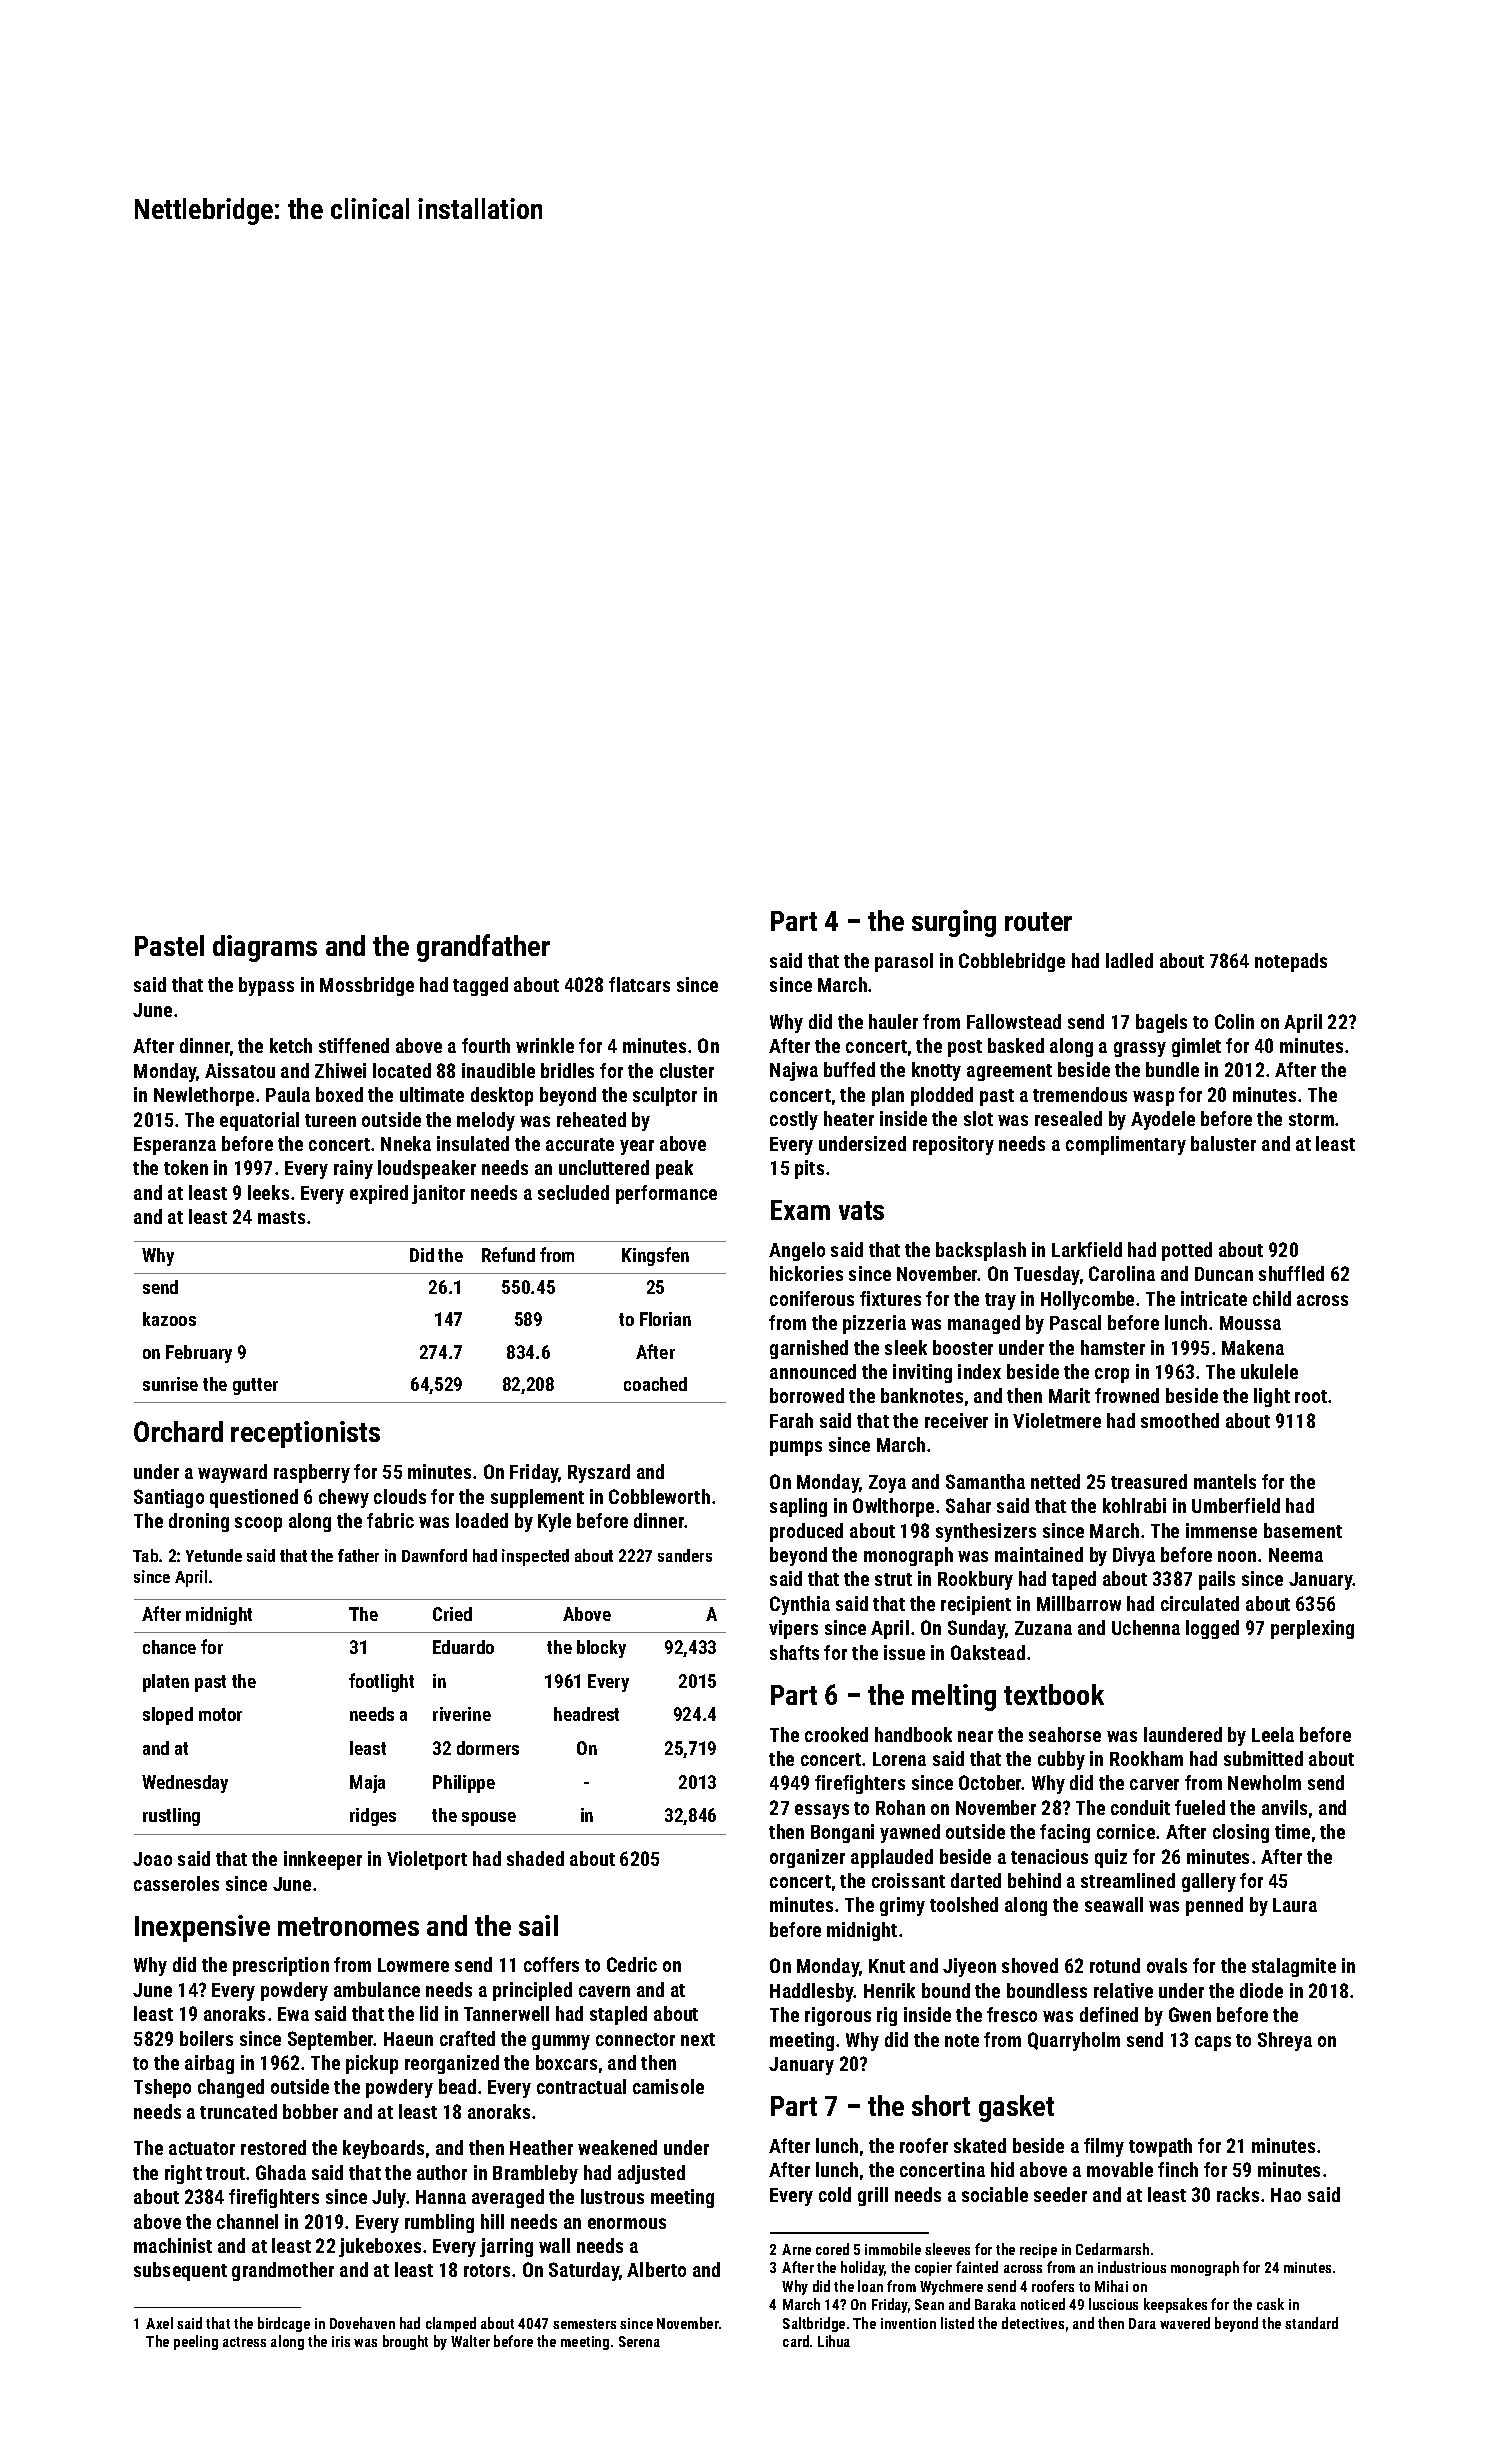  I want to click on facing, so click(1065, 1833).
